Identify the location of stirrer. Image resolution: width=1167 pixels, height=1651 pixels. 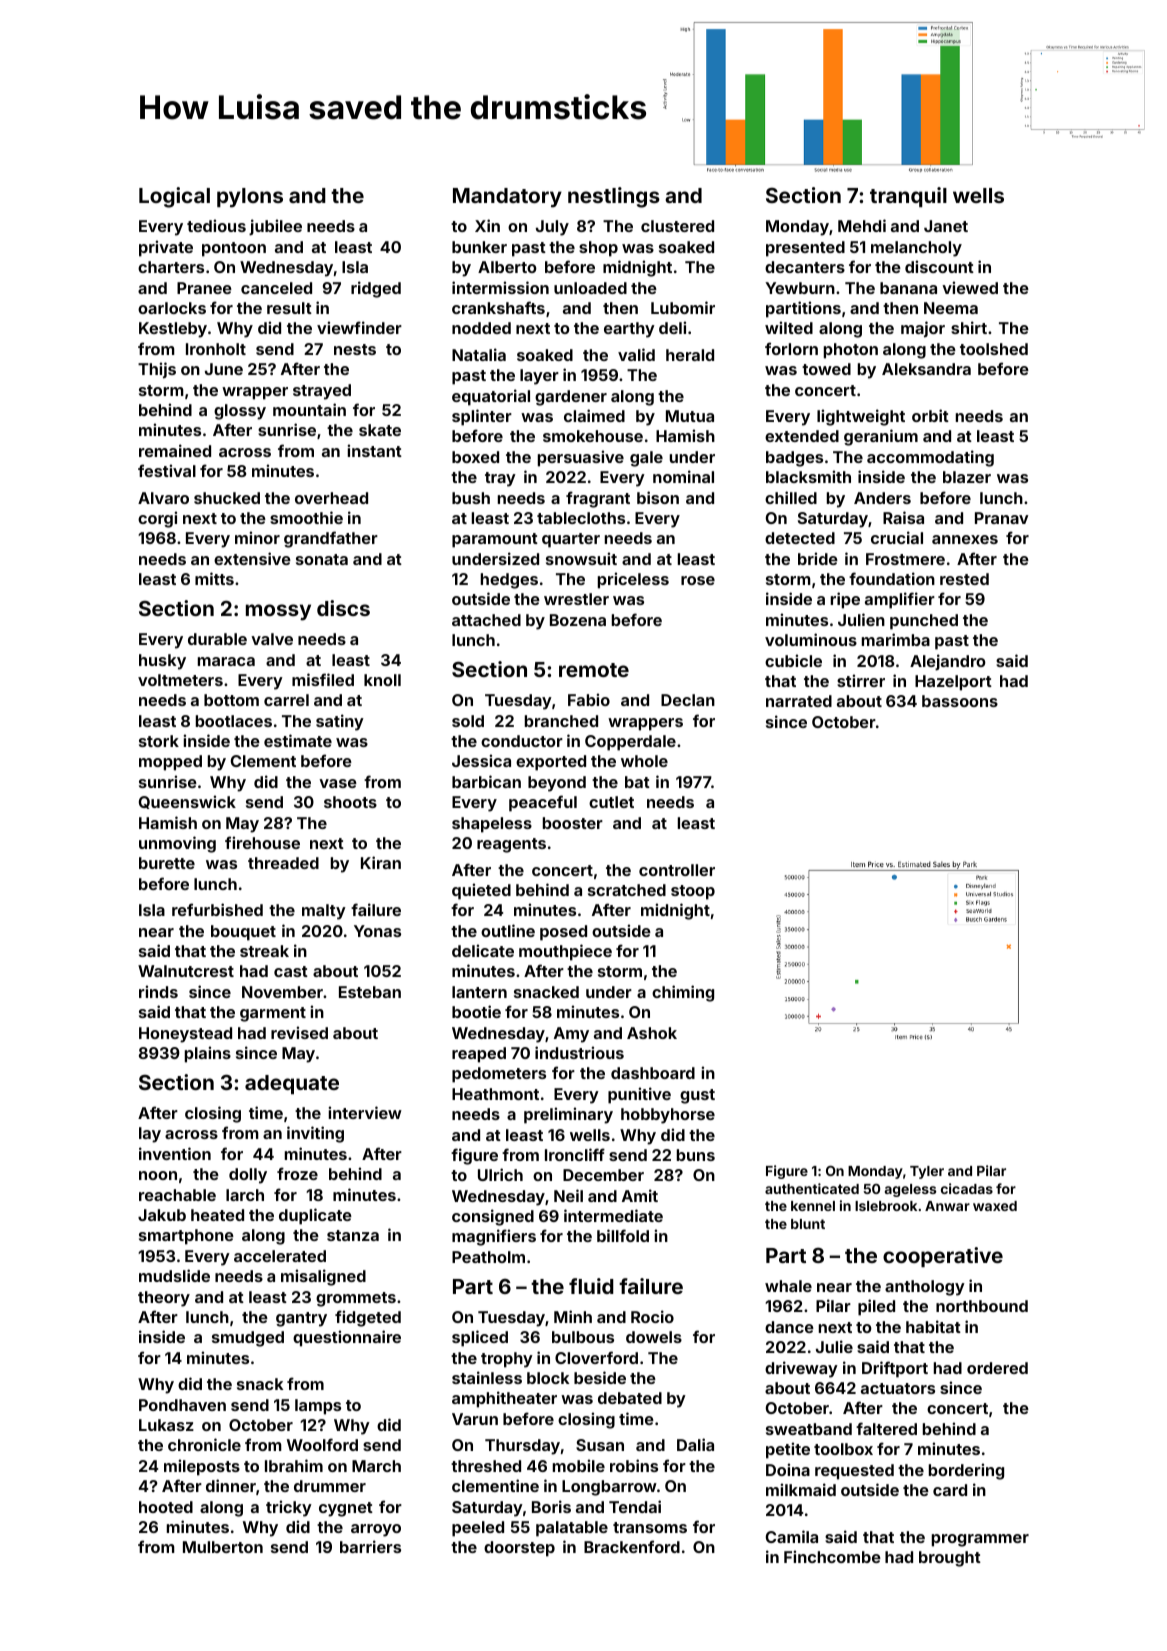
(861, 680).
